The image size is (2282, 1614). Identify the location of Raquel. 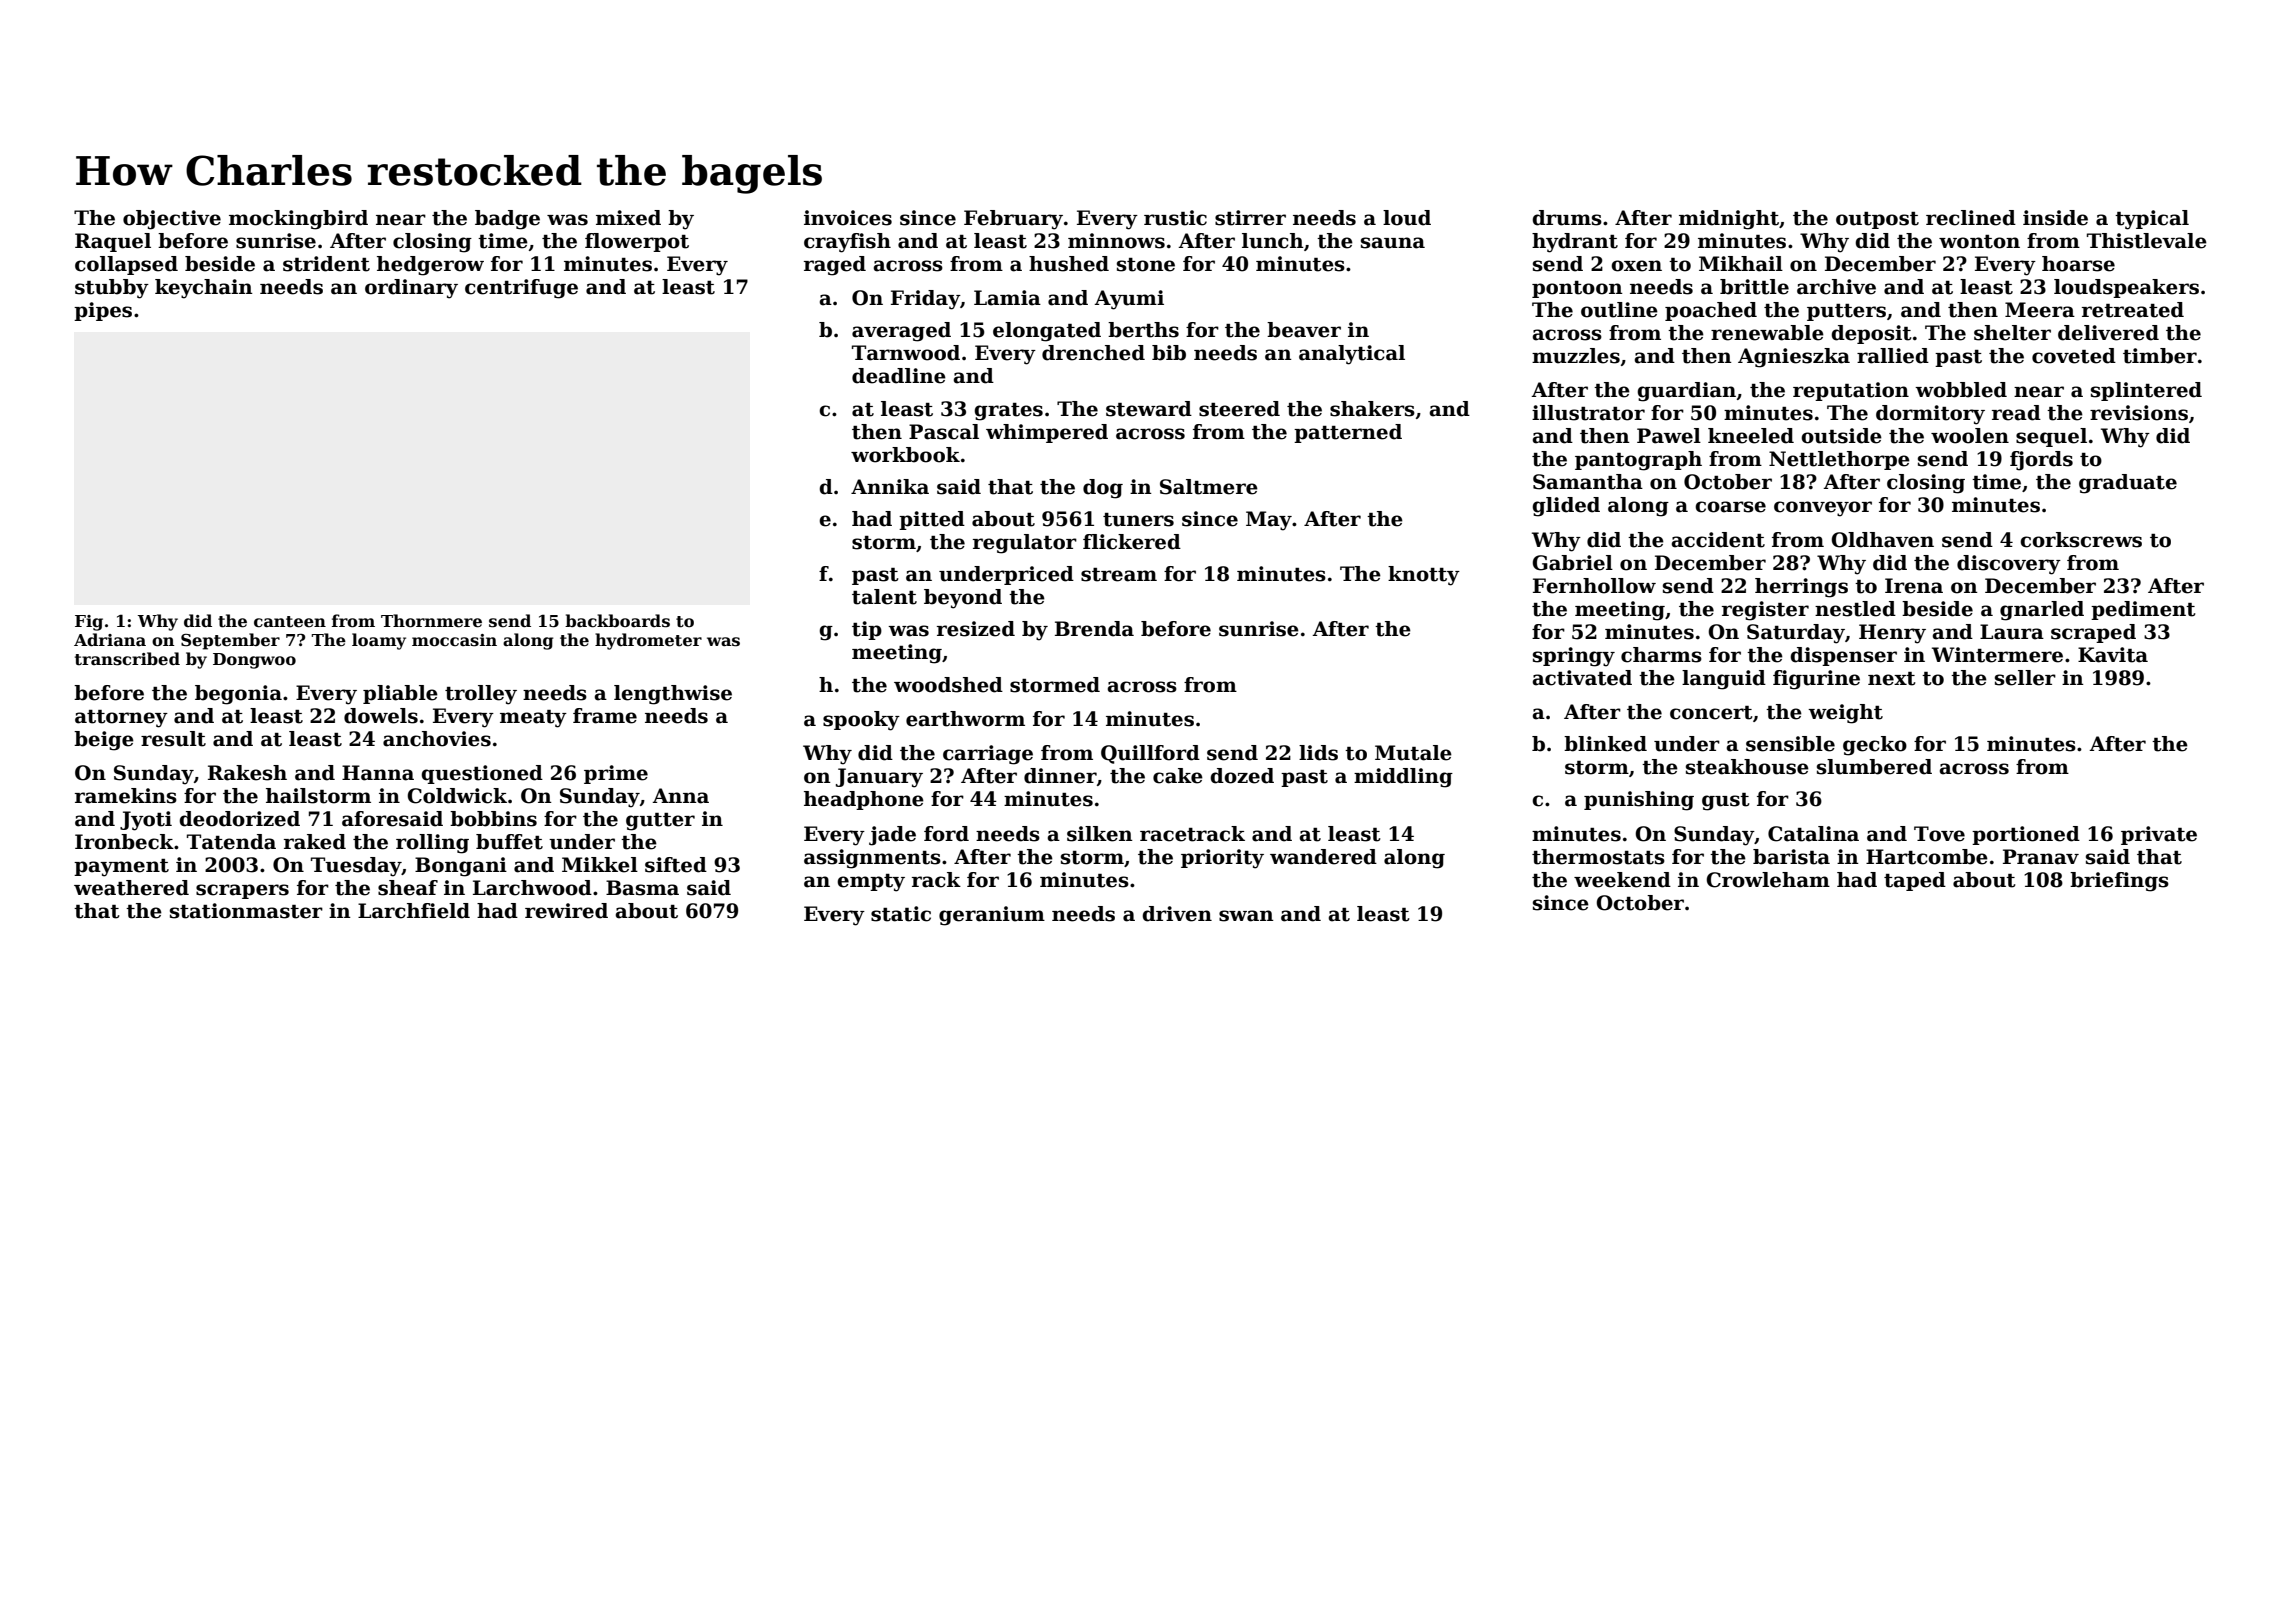
(113, 242).
